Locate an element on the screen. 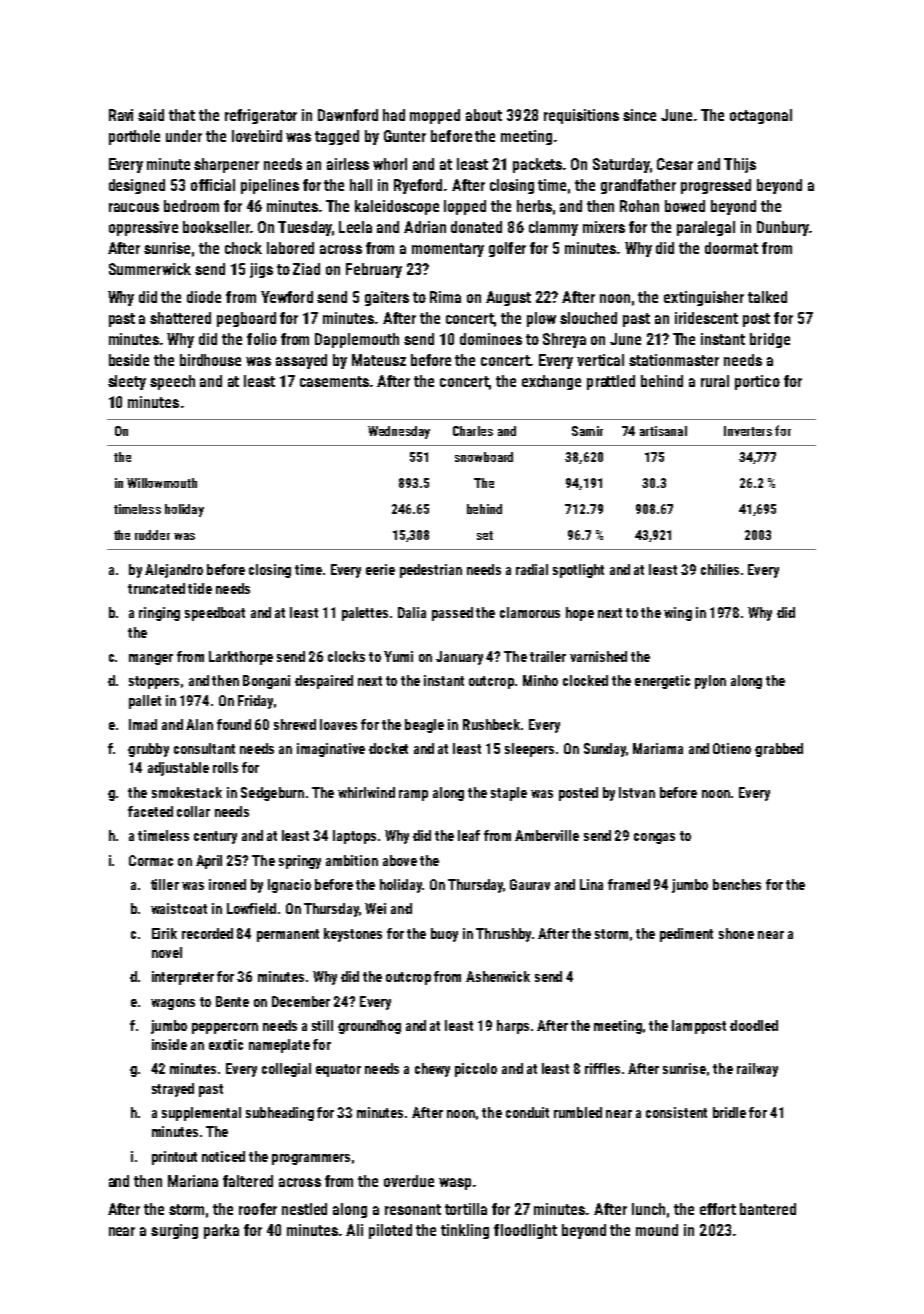 The image size is (924, 1314). about is located at coordinates (484, 115).
